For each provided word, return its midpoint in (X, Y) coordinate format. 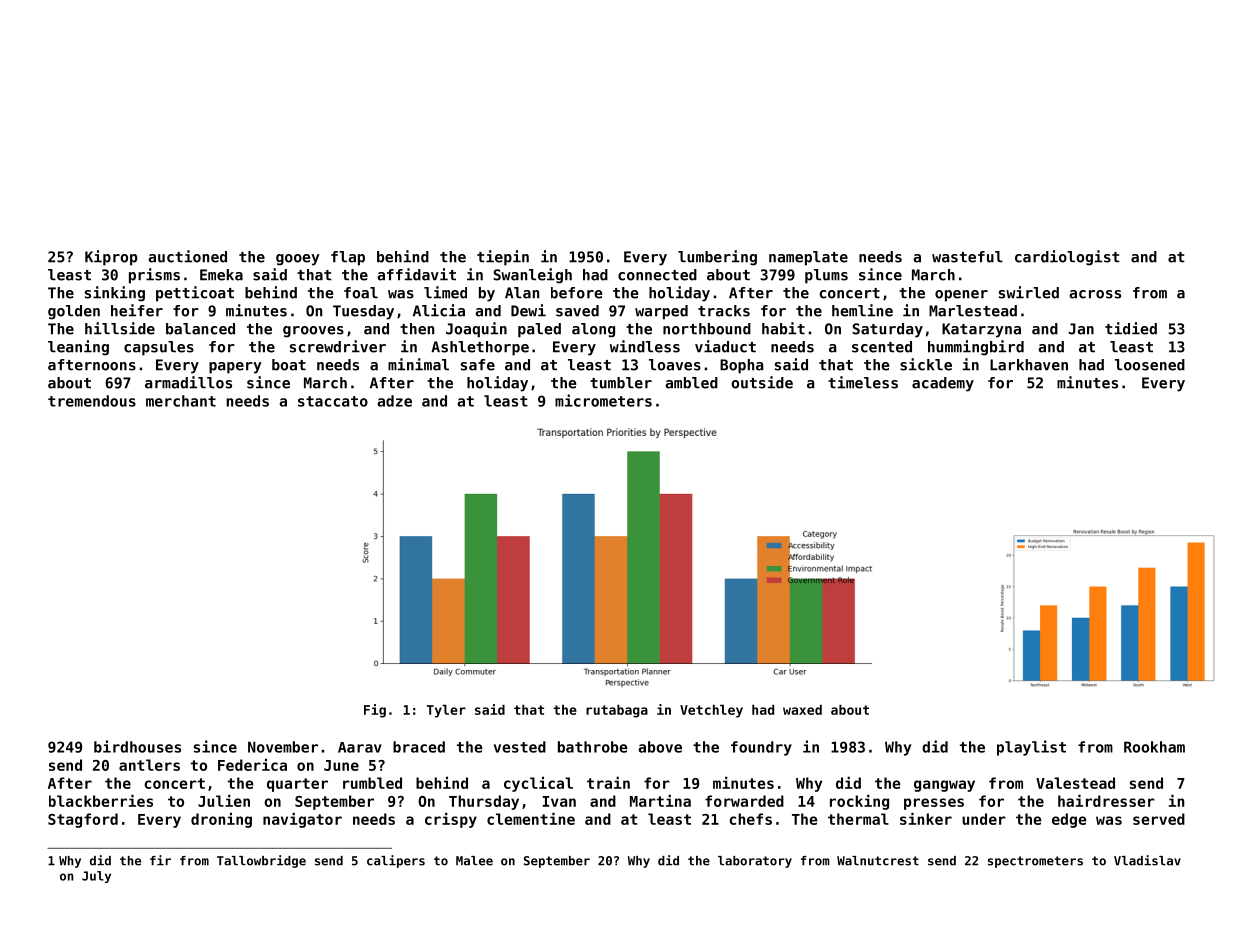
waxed (802, 709)
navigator (302, 820)
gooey (298, 260)
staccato (333, 401)
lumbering (717, 258)
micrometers (603, 400)
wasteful (967, 257)
